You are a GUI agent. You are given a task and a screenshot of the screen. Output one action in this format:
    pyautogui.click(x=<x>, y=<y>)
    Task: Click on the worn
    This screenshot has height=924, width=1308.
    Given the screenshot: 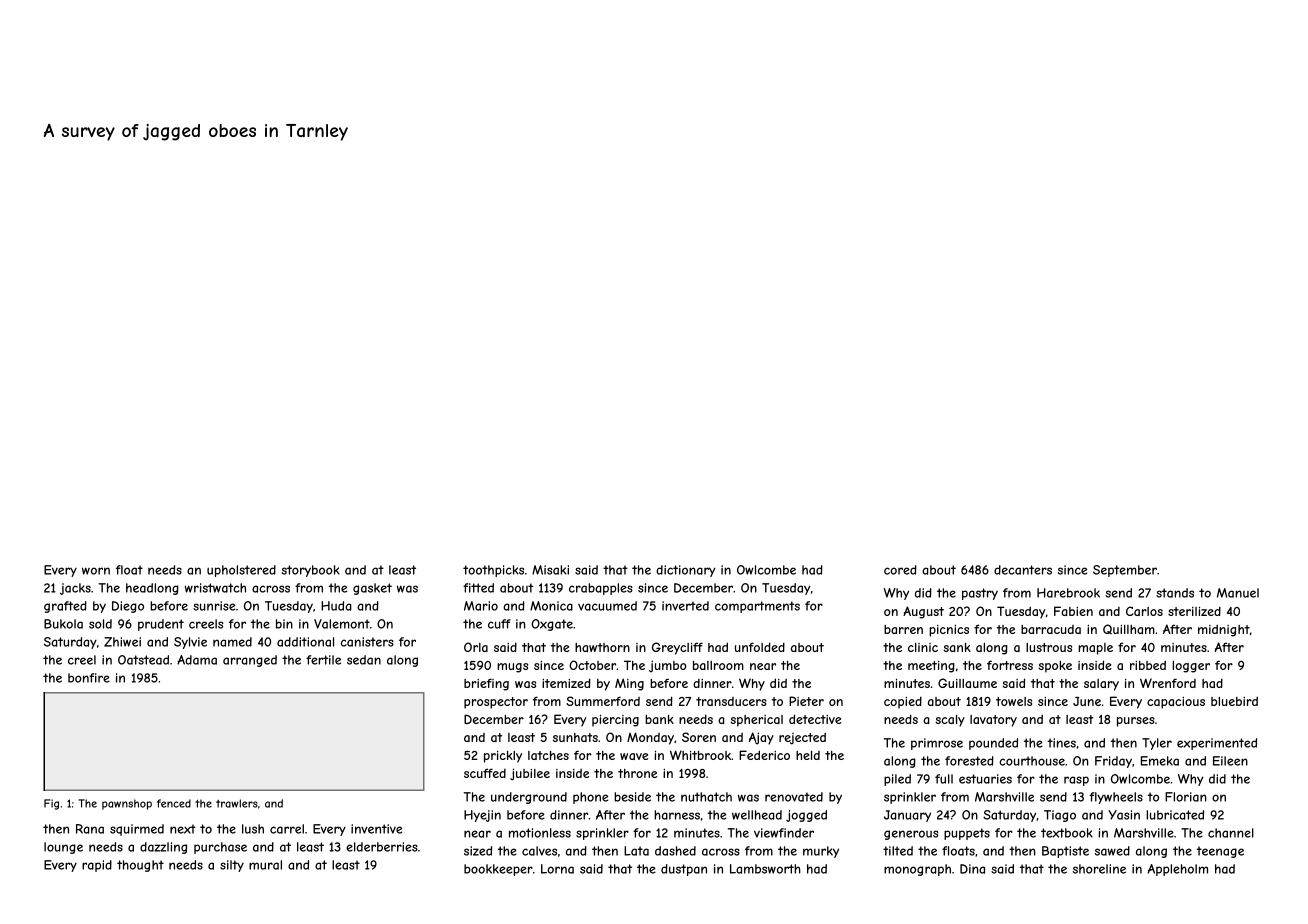 What is the action you would take?
    pyautogui.click(x=96, y=571)
